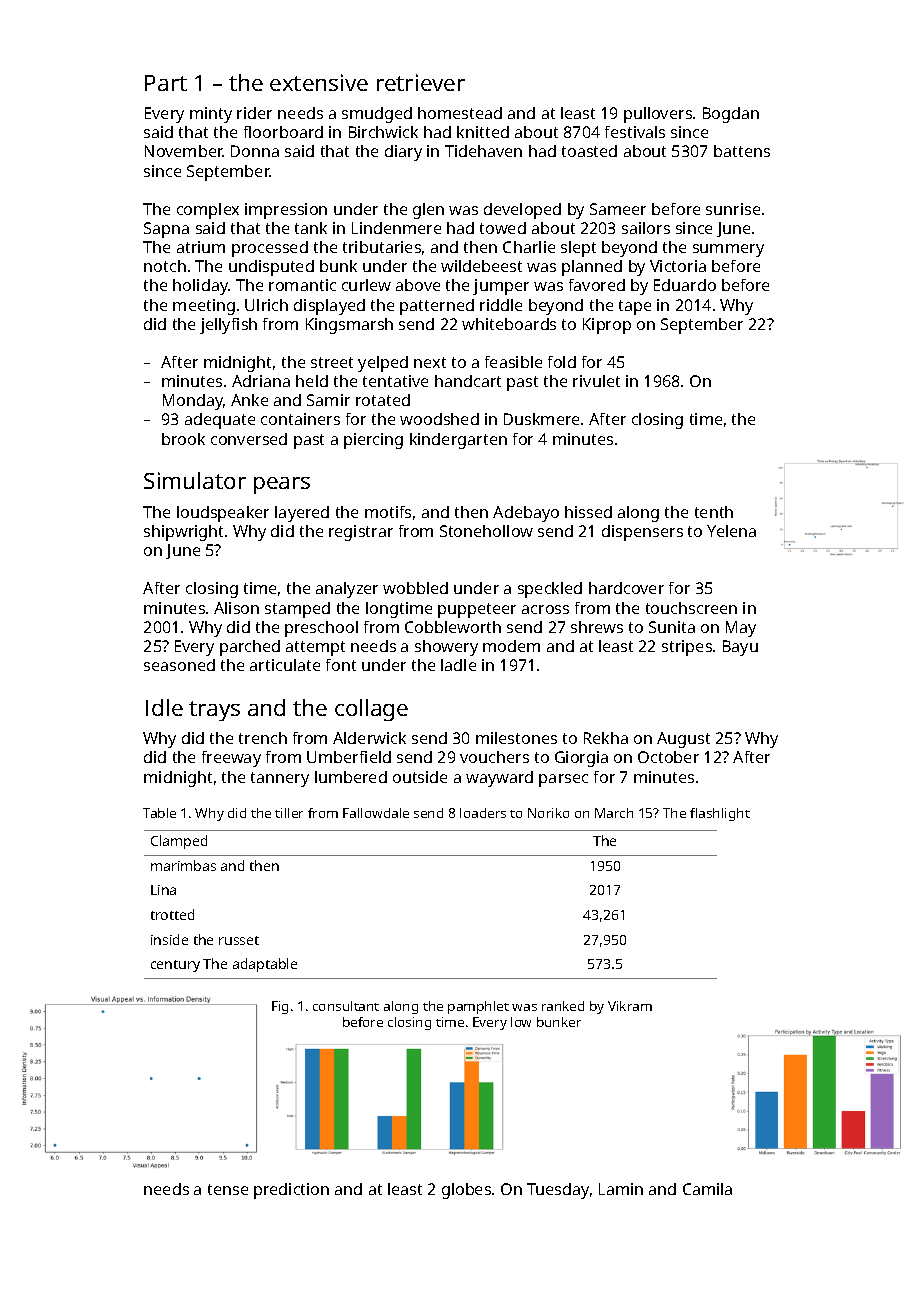  What do you see at coordinates (483, 132) in the page?
I see `knitted` at bounding box center [483, 132].
